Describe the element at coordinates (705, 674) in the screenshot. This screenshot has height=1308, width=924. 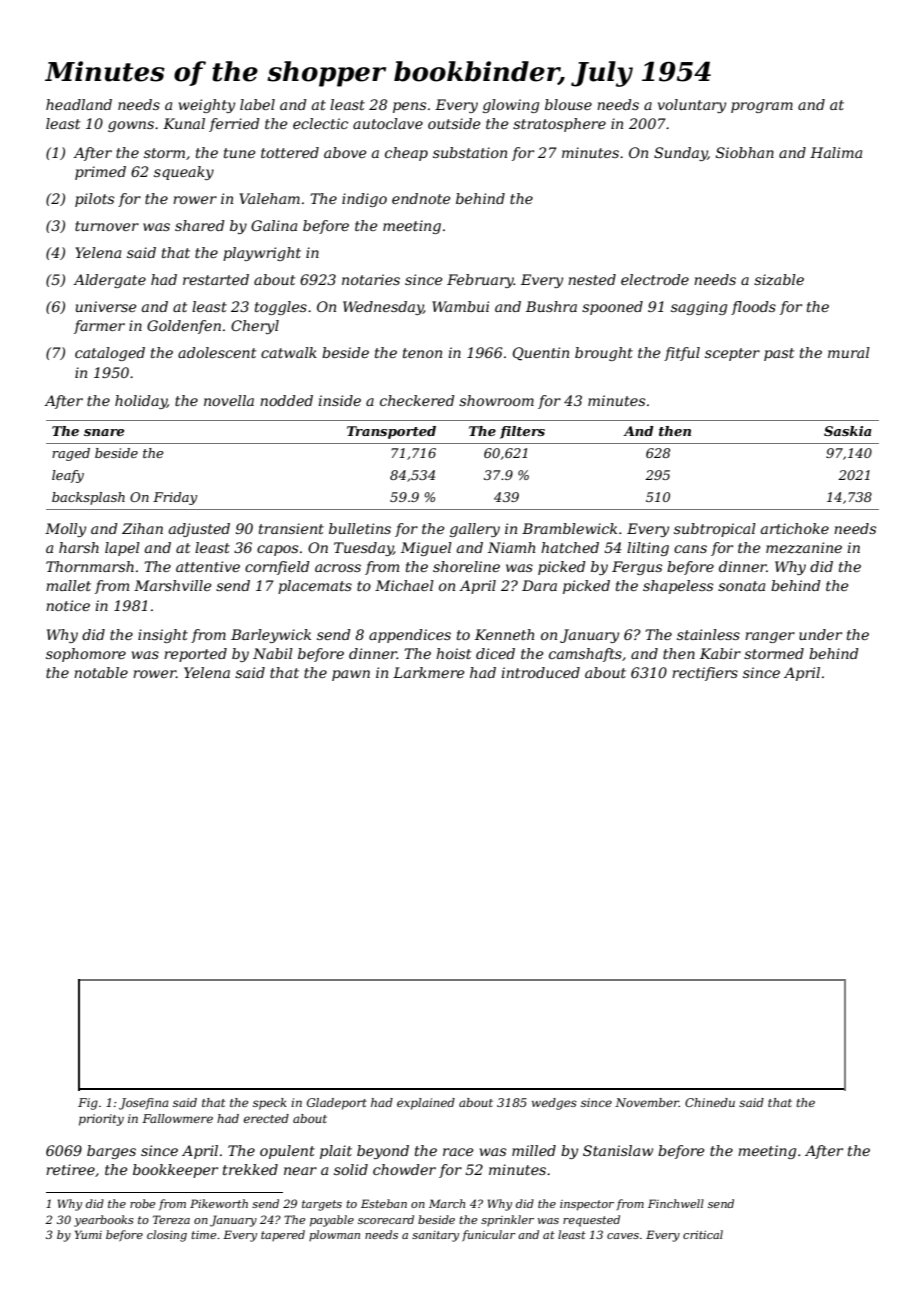
I see `rectifiers` at that location.
